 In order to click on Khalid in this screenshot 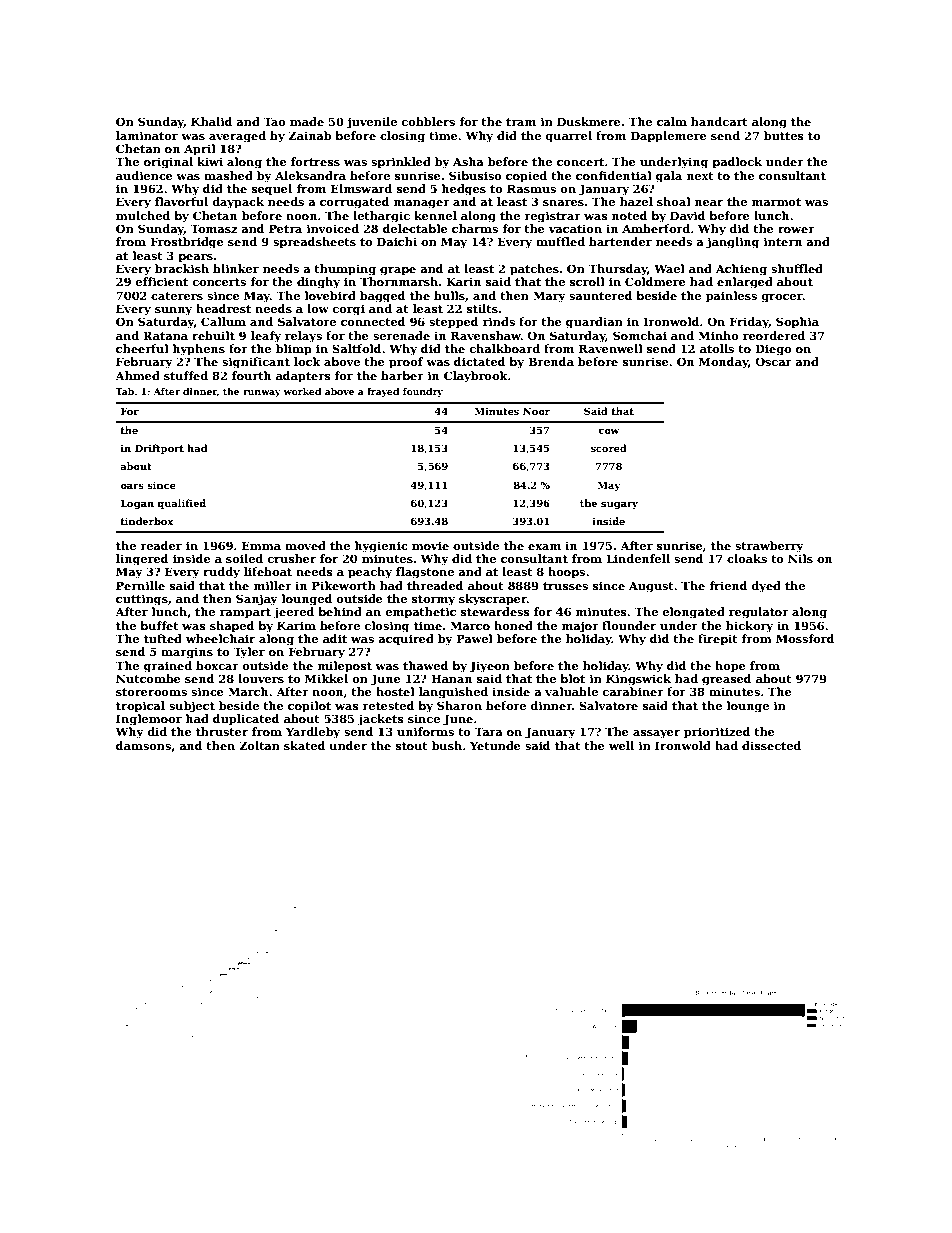, I will do `click(211, 121)`.
